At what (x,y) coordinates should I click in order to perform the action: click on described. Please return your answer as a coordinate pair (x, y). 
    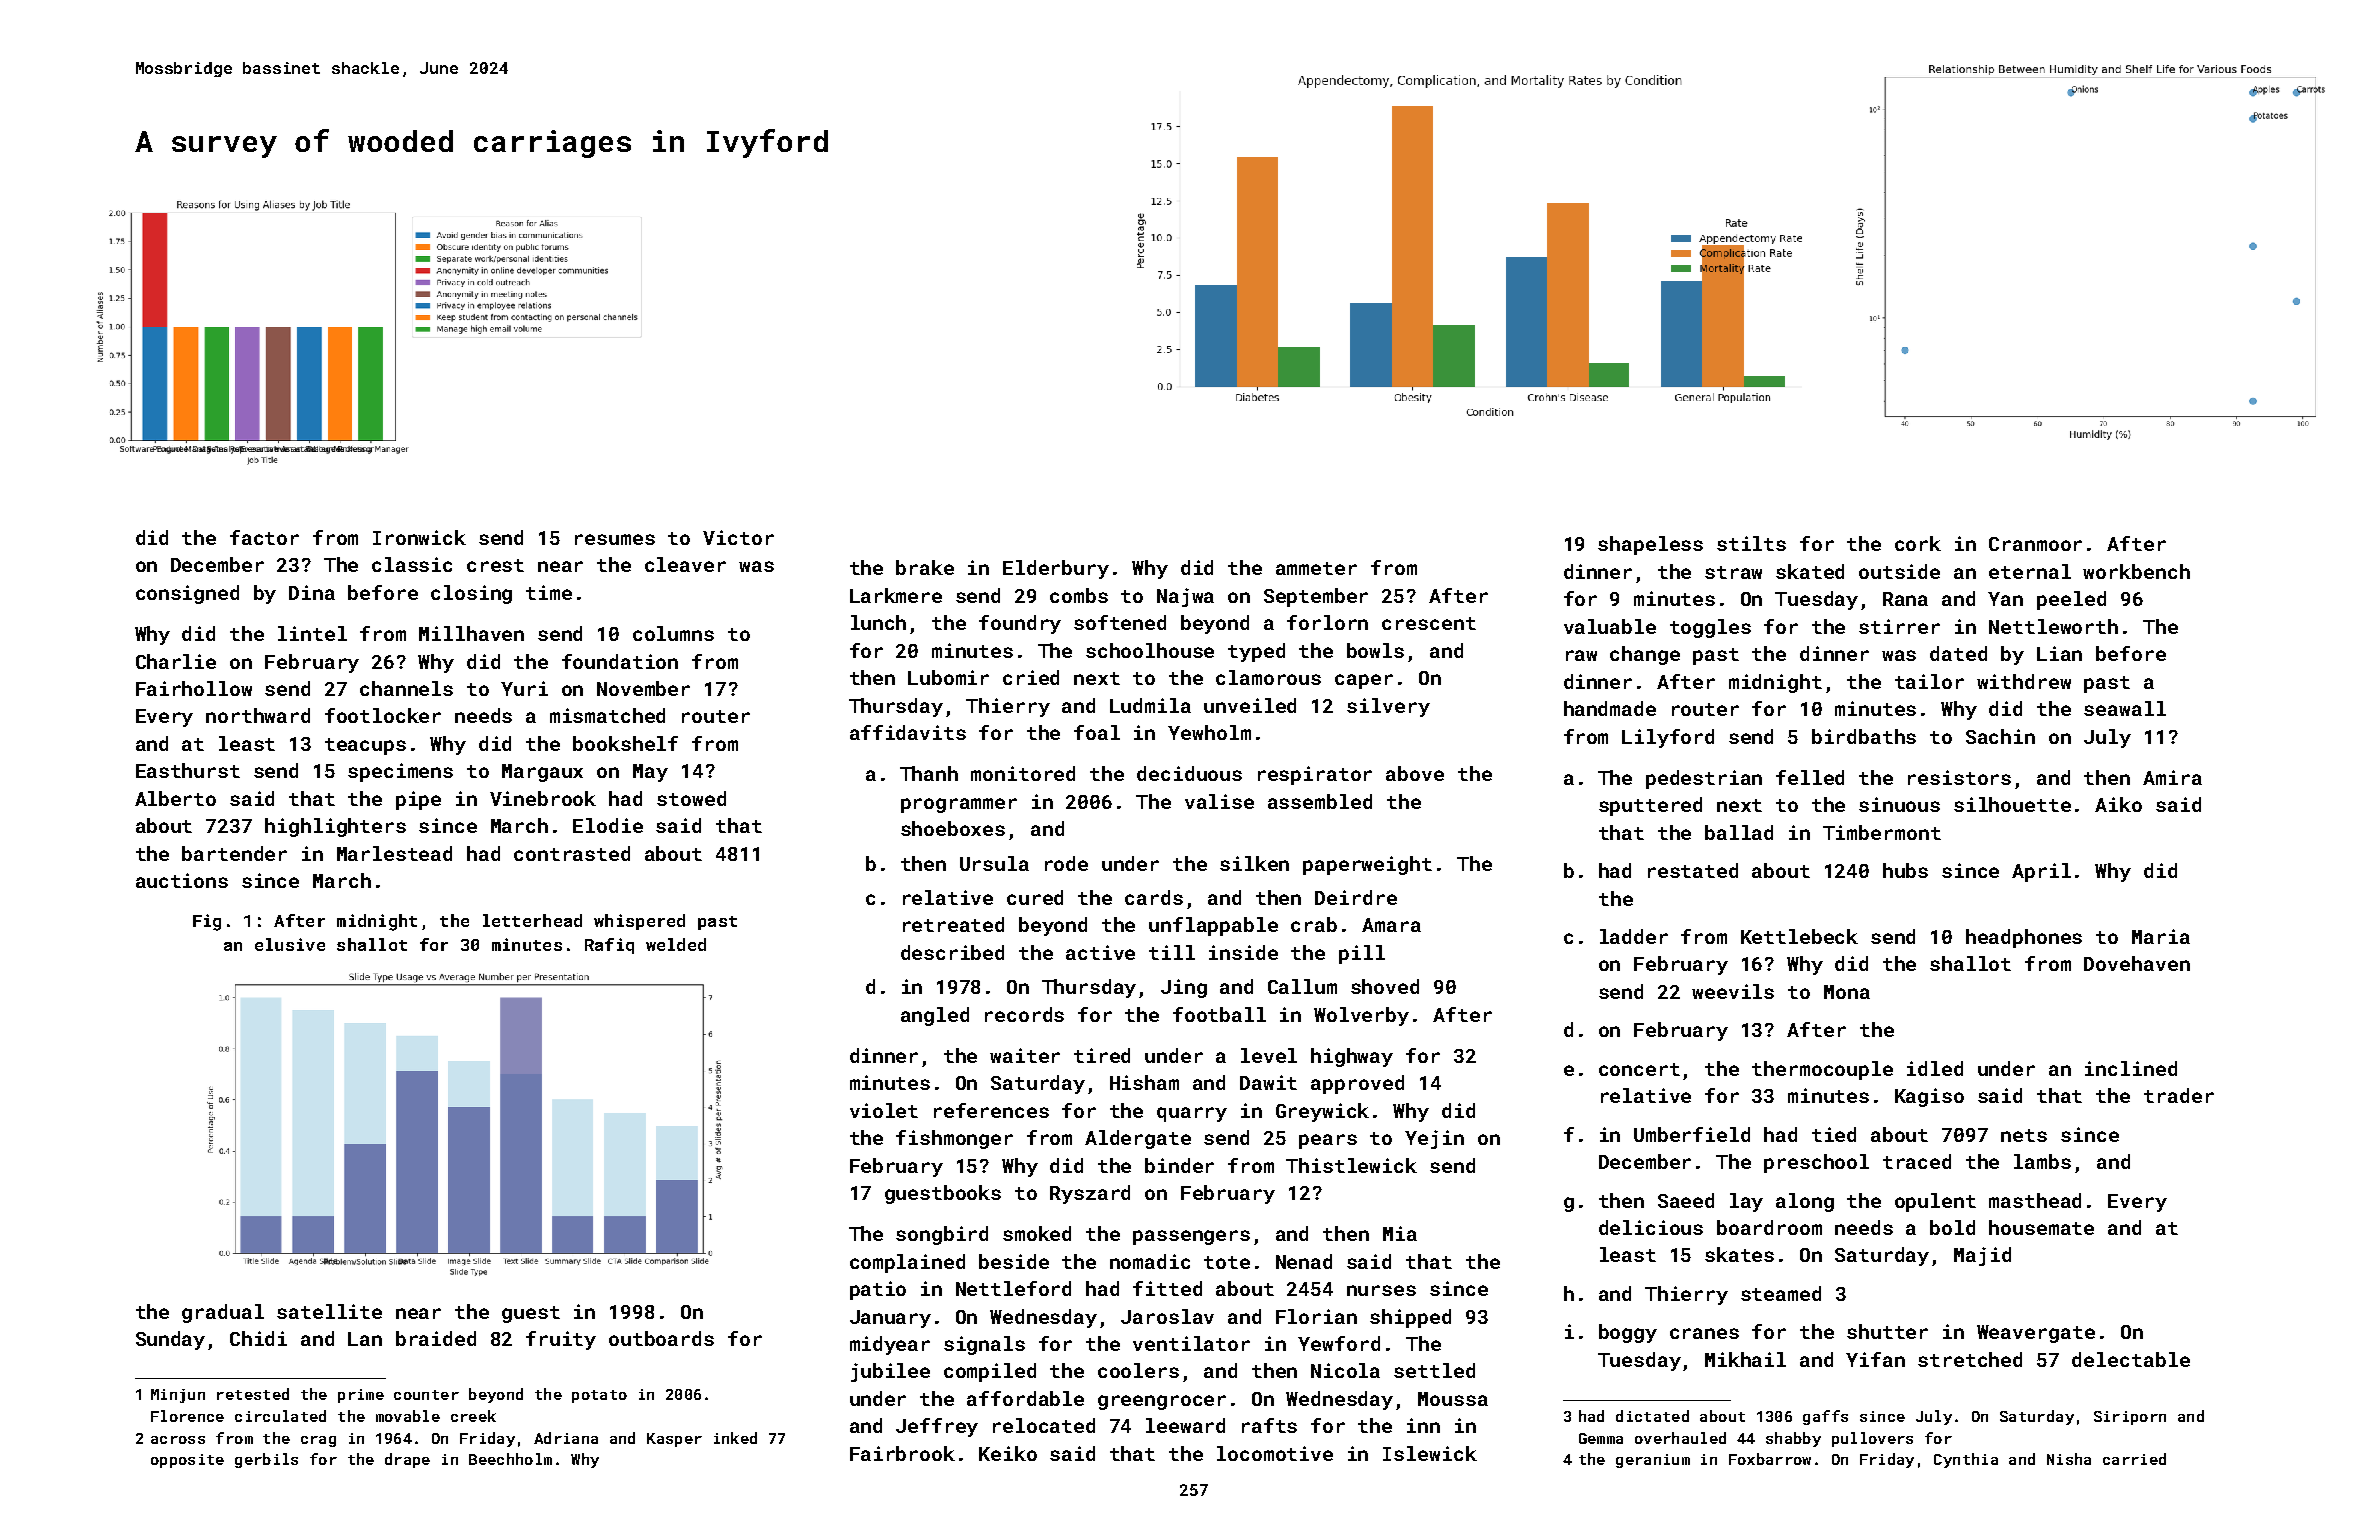
    Looking at the image, I should click on (952, 952).
